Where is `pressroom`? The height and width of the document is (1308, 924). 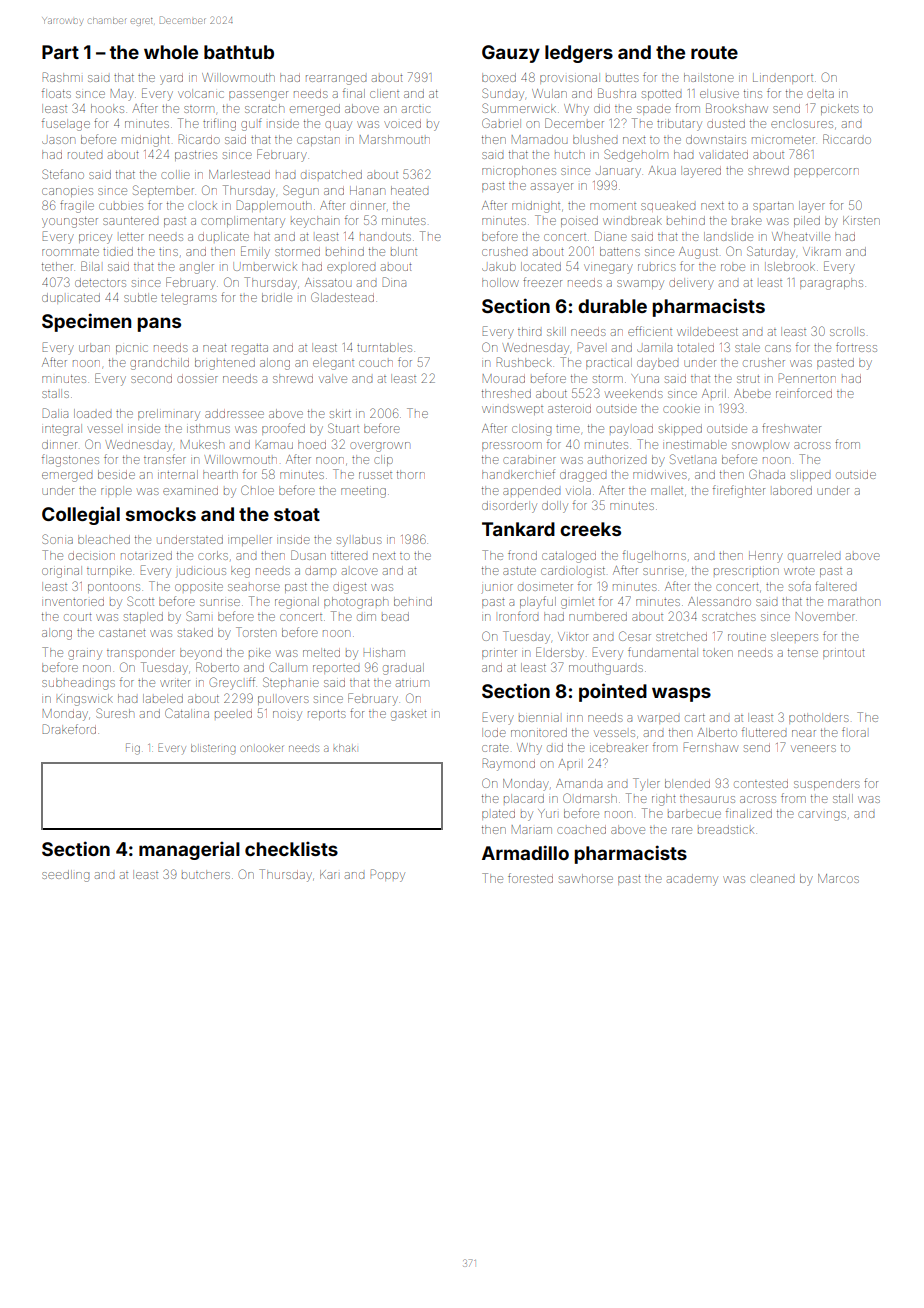
pressroom is located at coordinates (512, 446).
